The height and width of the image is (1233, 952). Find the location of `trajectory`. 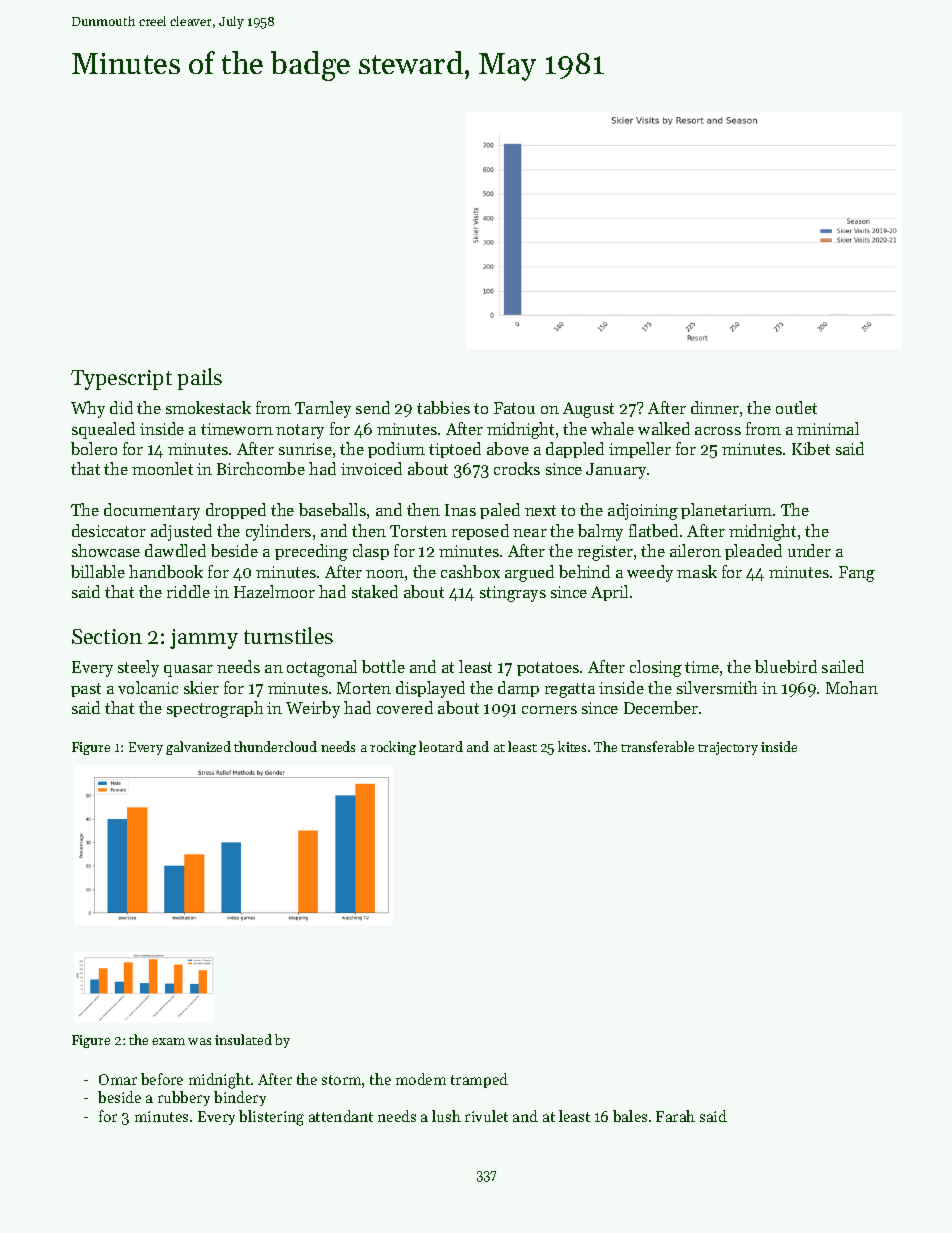

trajectory is located at coordinates (728, 748).
